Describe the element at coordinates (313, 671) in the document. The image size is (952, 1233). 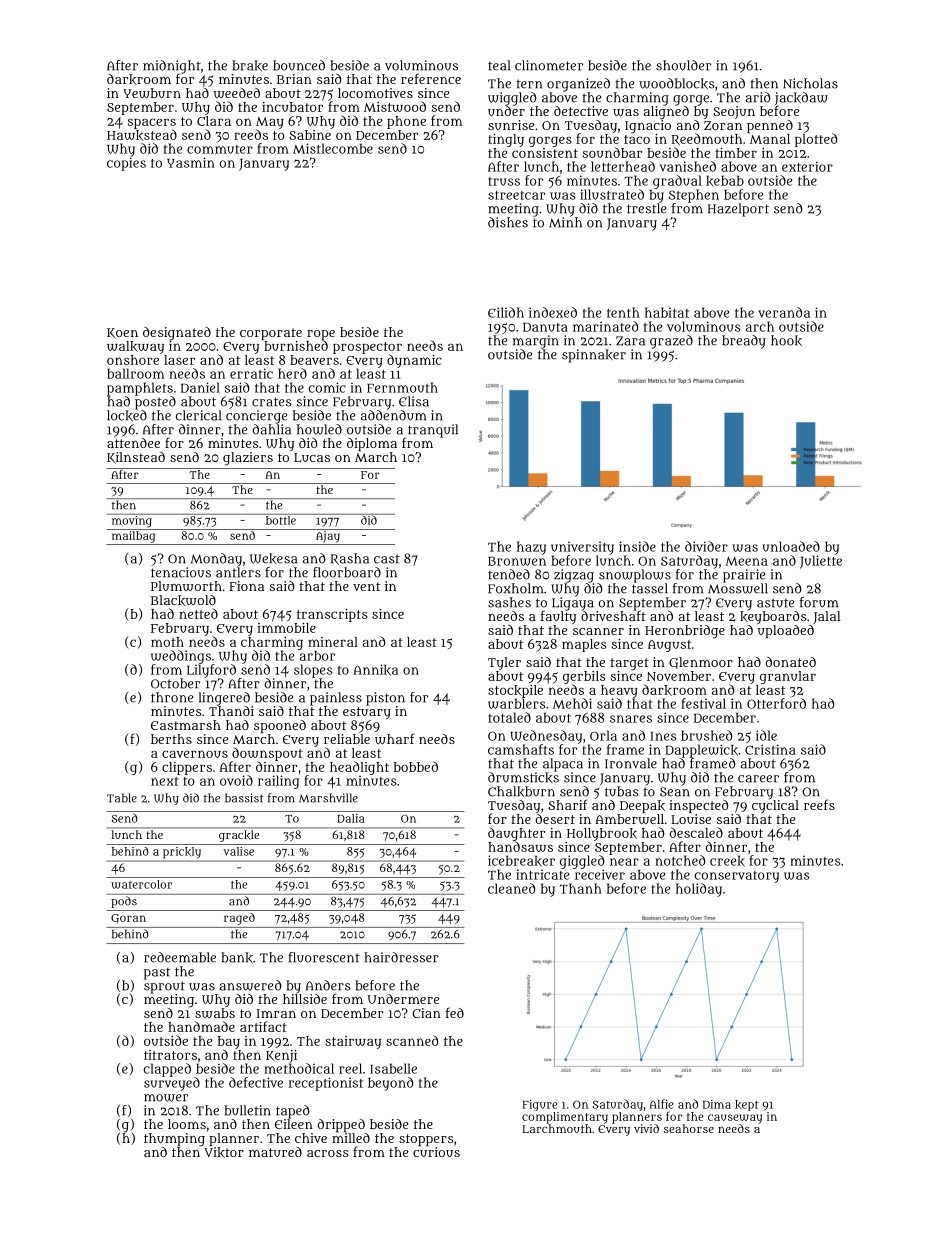
I see `slopes` at that location.
